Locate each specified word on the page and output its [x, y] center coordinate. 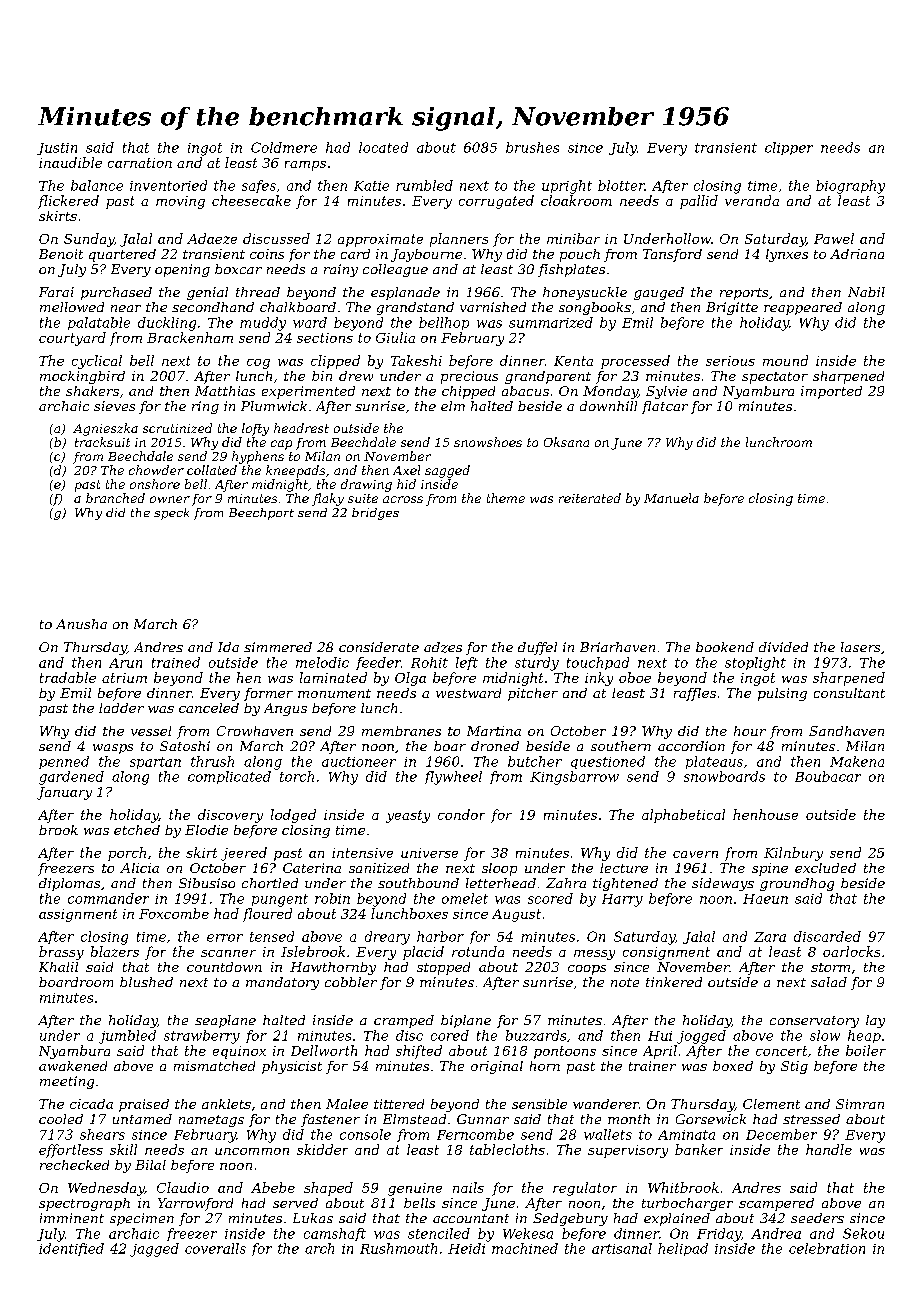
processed [635, 362]
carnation [140, 163]
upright [567, 187]
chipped [468, 392]
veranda [752, 200]
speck [171, 514]
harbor [440, 936]
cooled [61, 1119]
